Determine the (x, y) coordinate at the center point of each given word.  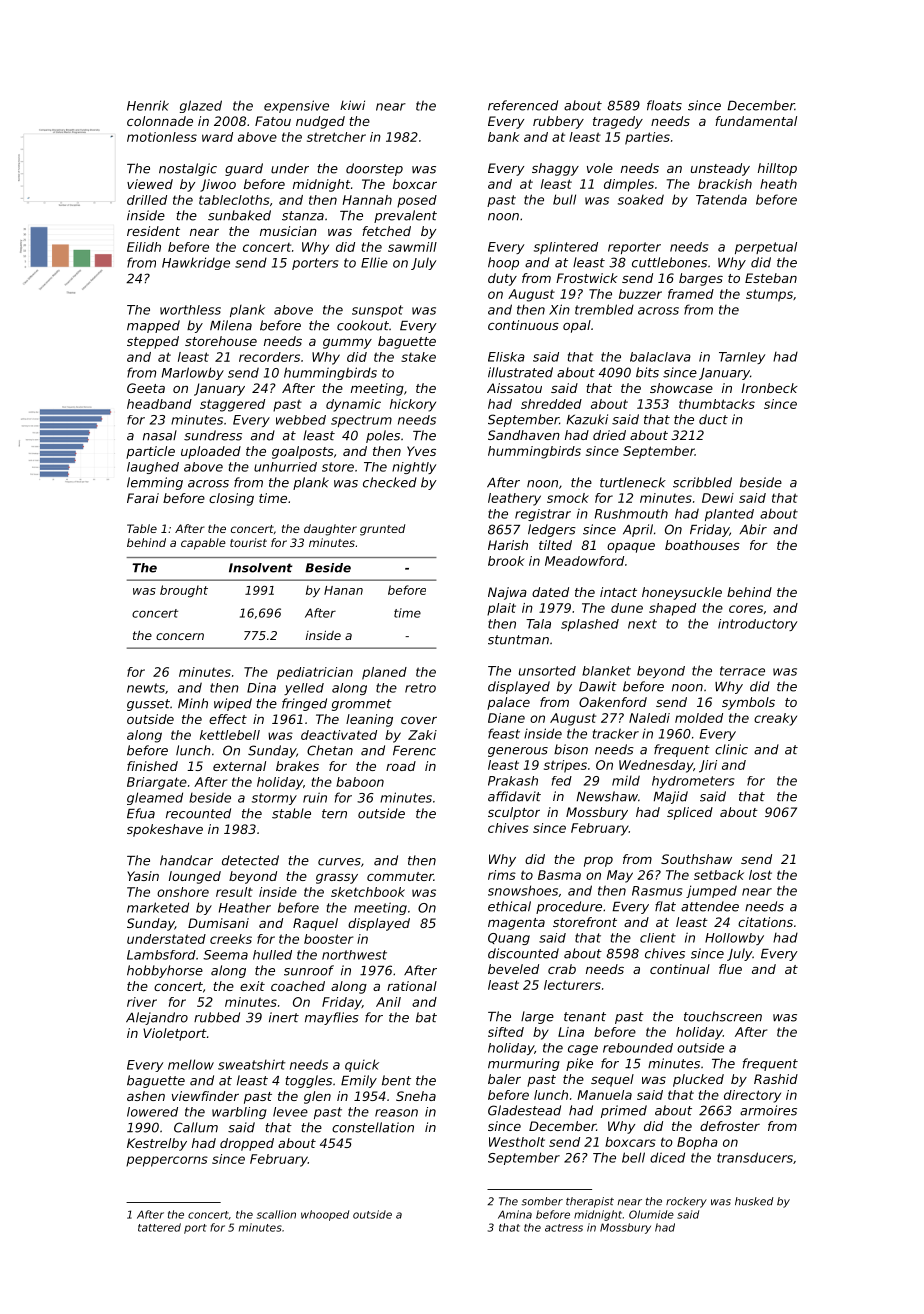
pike (579, 1064)
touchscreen (723, 1016)
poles (383, 436)
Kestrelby (157, 1144)
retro (420, 688)
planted (729, 515)
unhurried (285, 467)
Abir (753, 529)
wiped (233, 704)
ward (217, 137)
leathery (514, 499)
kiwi (352, 105)
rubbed (217, 1017)
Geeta (146, 388)
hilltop (777, 169)
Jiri (708, 766)
